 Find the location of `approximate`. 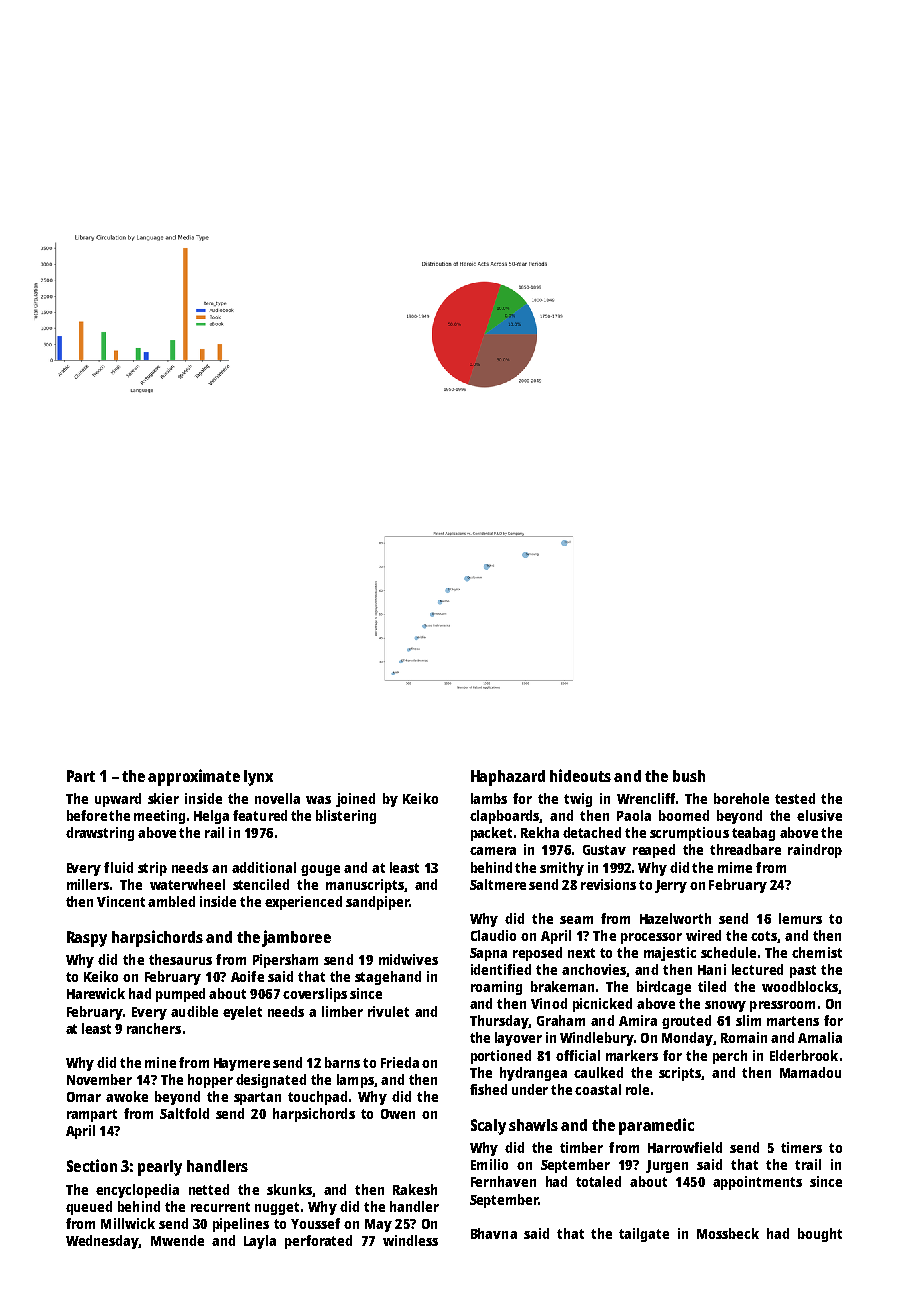

approximate is located at coordinates (194, 777).
